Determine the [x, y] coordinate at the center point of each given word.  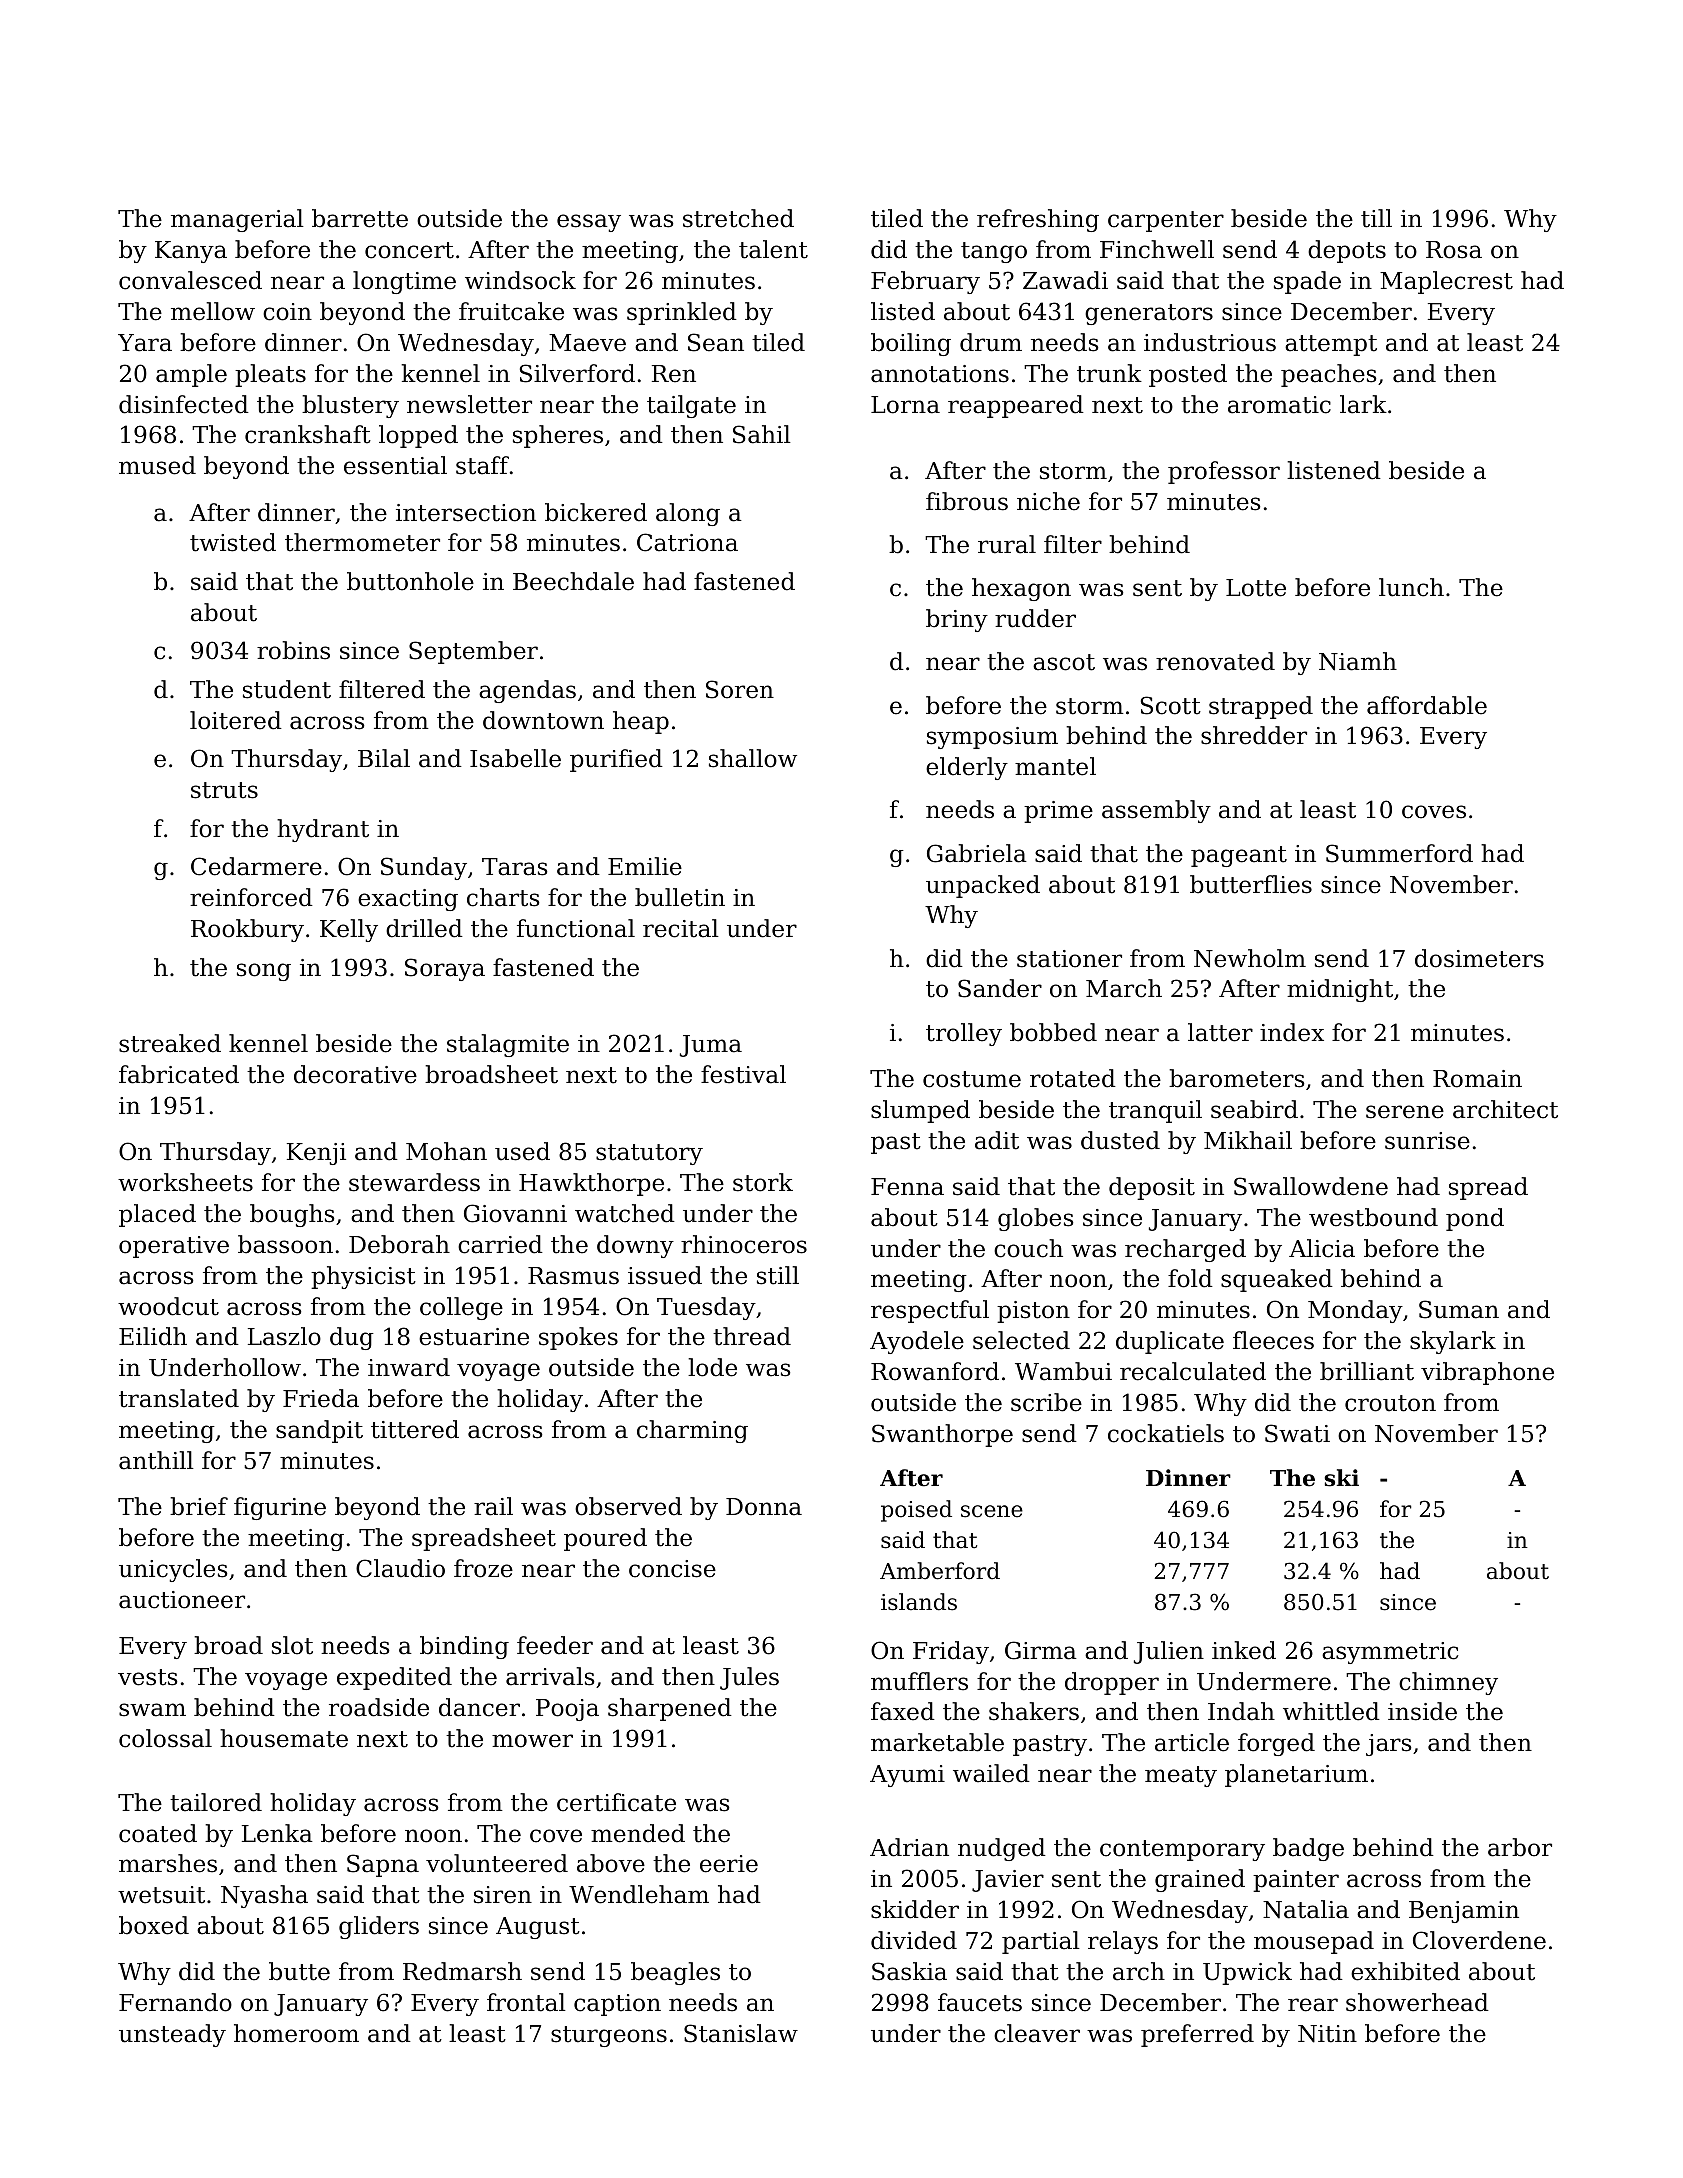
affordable [1427, 705]
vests [148, 1677]
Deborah [399, 1244]
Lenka [277, 1833]
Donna [764, 1507]
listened [1334, 470]
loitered [236, 720]
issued [665, 1275]
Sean [716, 342]
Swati [1297, 1433]
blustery [350, 406]
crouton [1390, 1403]
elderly [967, 768]
